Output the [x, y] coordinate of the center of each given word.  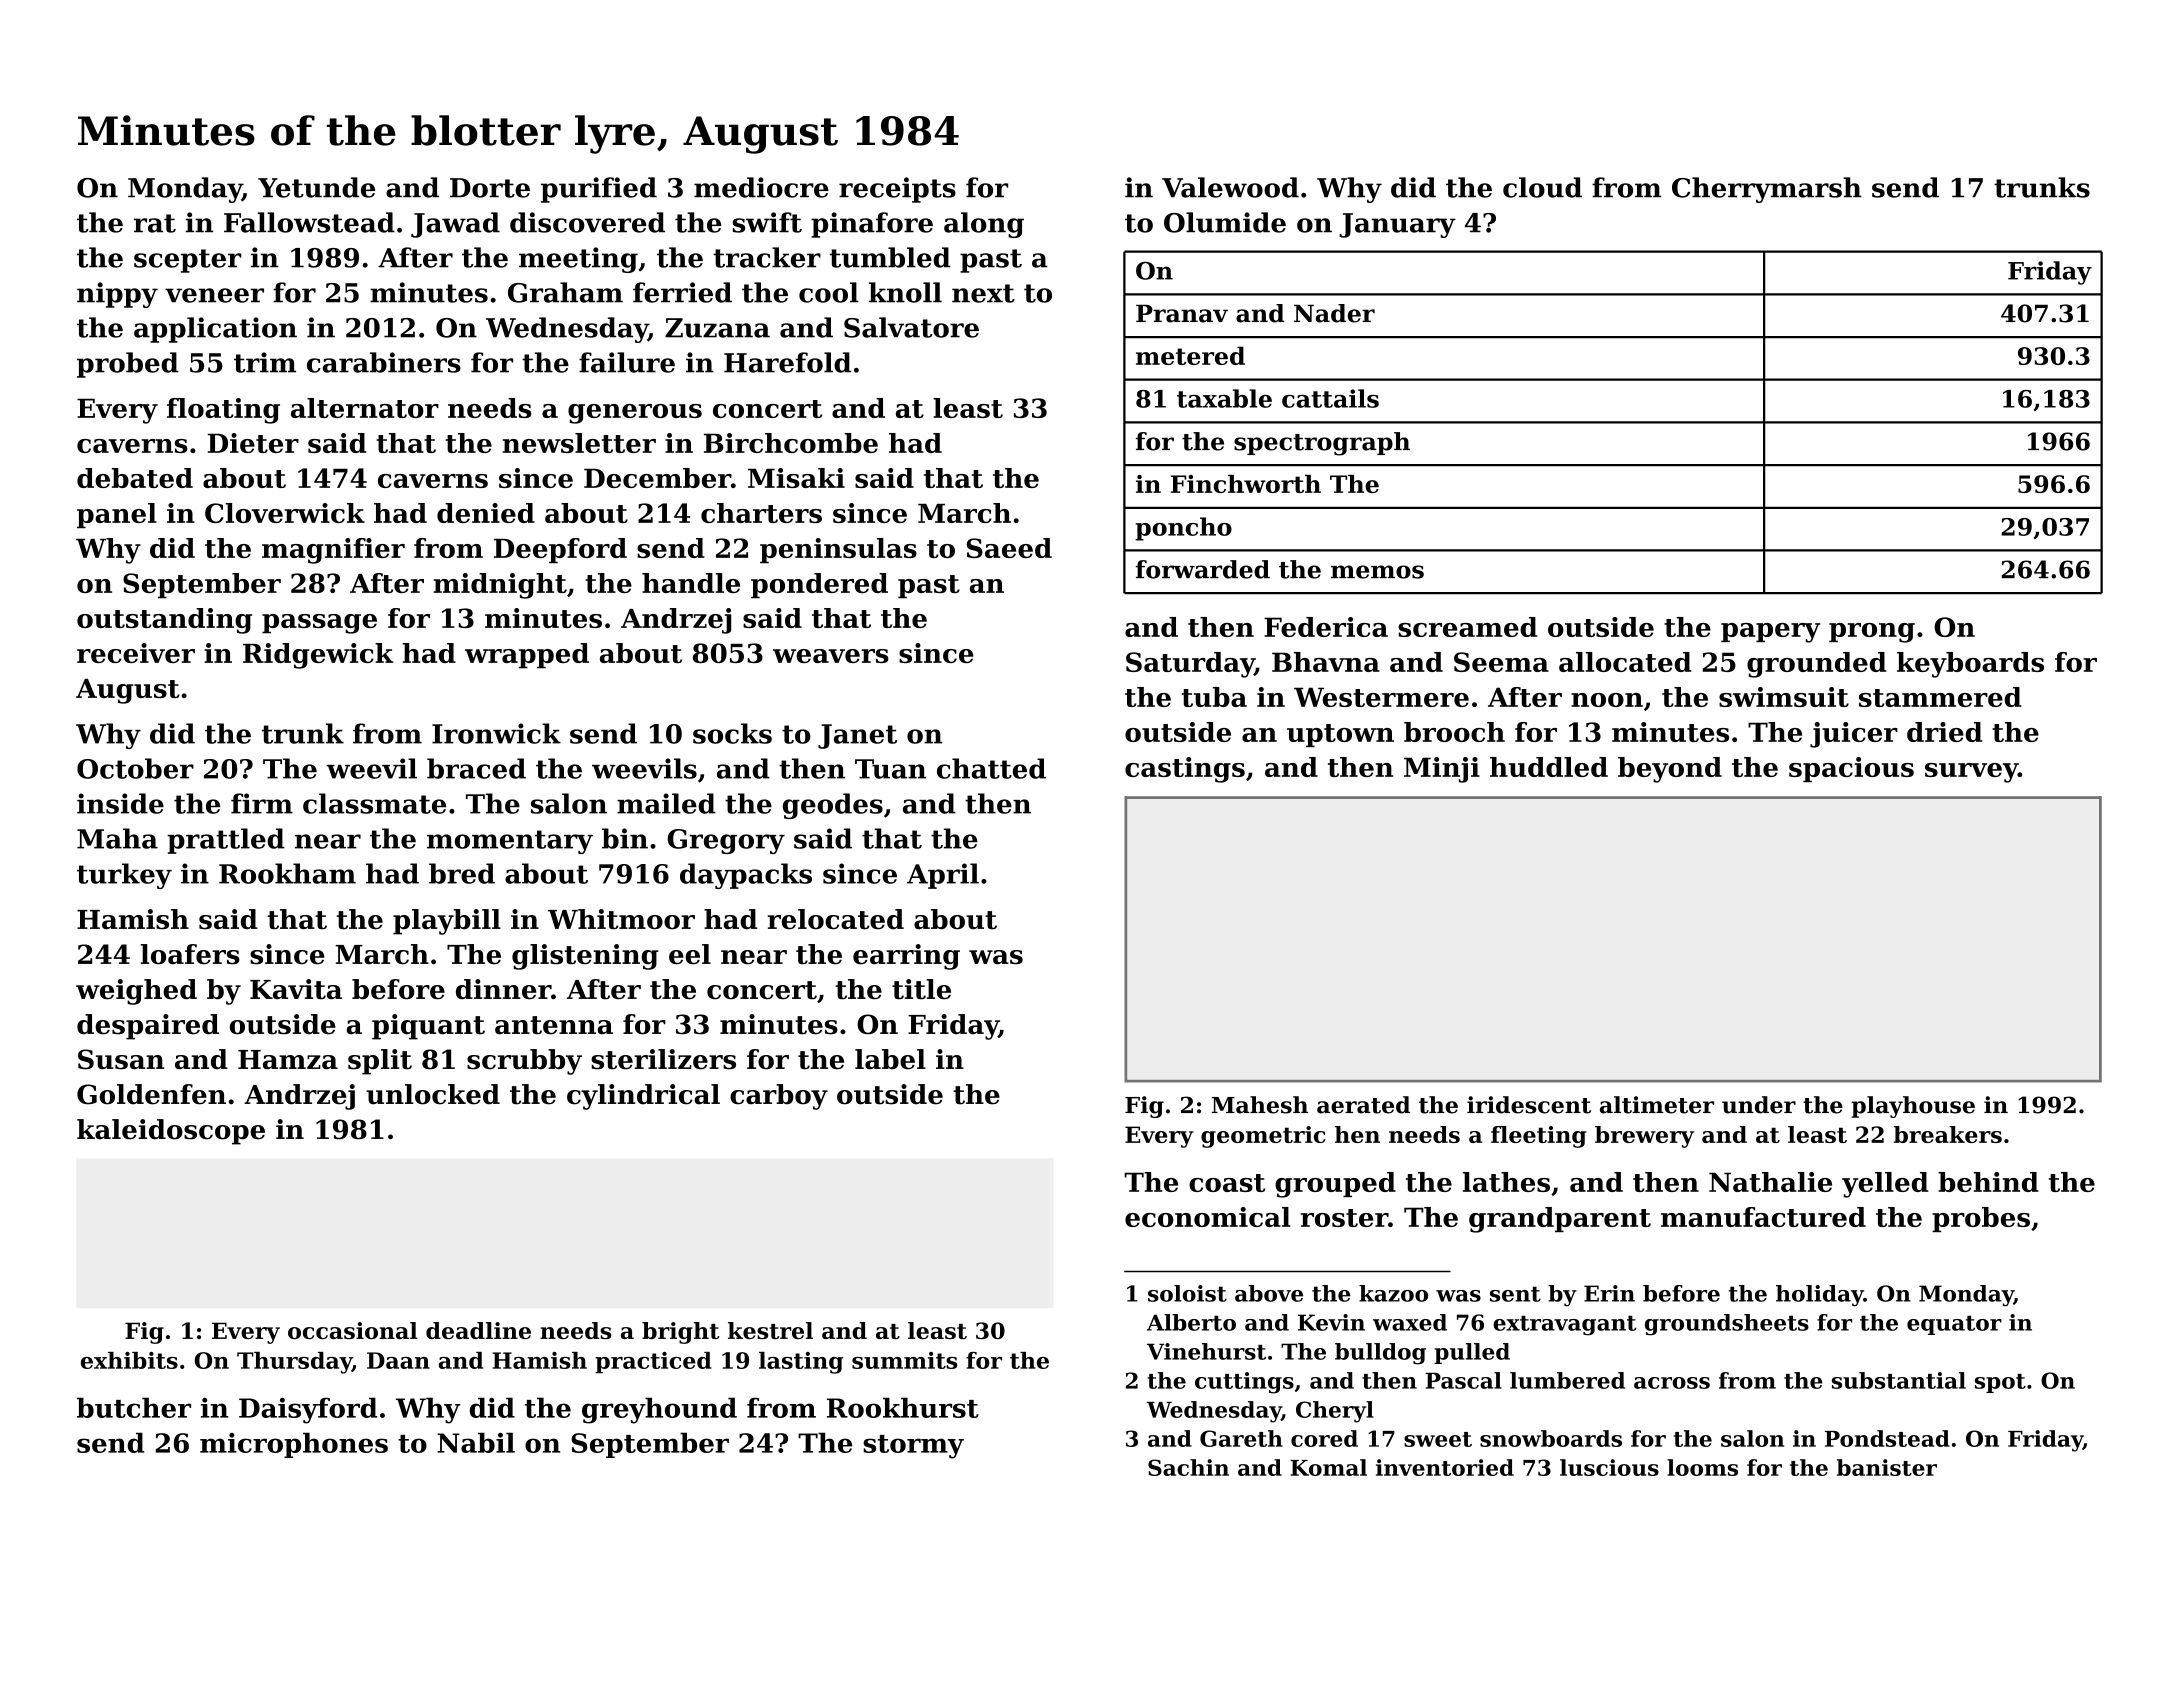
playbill [447, 922]
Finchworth [1246, 484]
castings [1185, 770]
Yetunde [316, 187]
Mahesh [1260, 1105]
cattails [1330, 398]
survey [1971, 773]
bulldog [1380, 1354]
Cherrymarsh [1767, 190]
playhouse [1913, 1107]
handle [691, 583]
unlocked [433, 1094]
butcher [134, 1407]
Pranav [1182, 314]
